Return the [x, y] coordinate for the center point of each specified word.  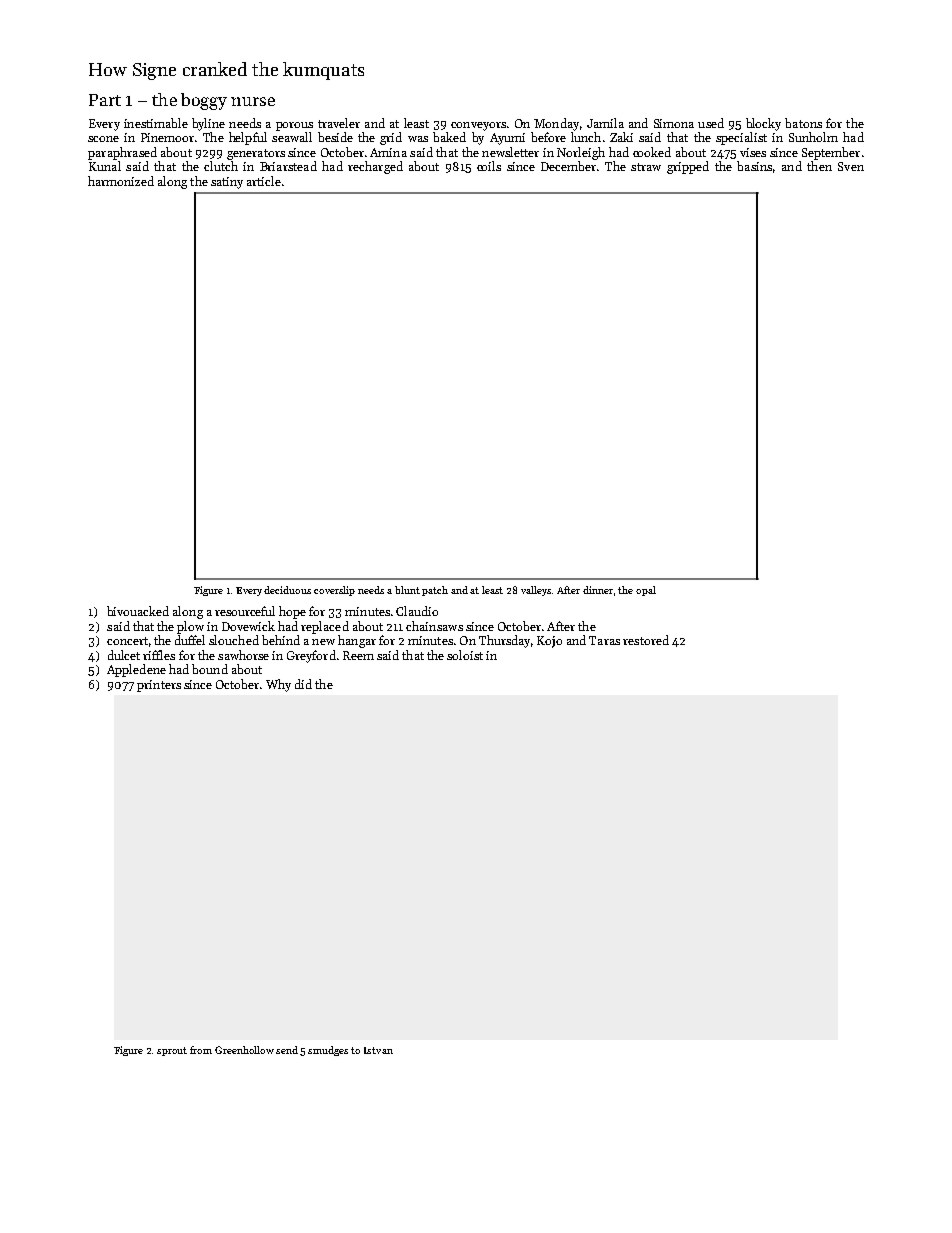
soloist [465, 655]
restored [646, 640]
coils [489, 166]
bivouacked [138, 611]
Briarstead [288, 166]
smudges [328, 1051]
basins [754, 166]
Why [278, 685]
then [819, 166]
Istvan [378, 1050]
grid [391, 138]
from [201, 1050]
